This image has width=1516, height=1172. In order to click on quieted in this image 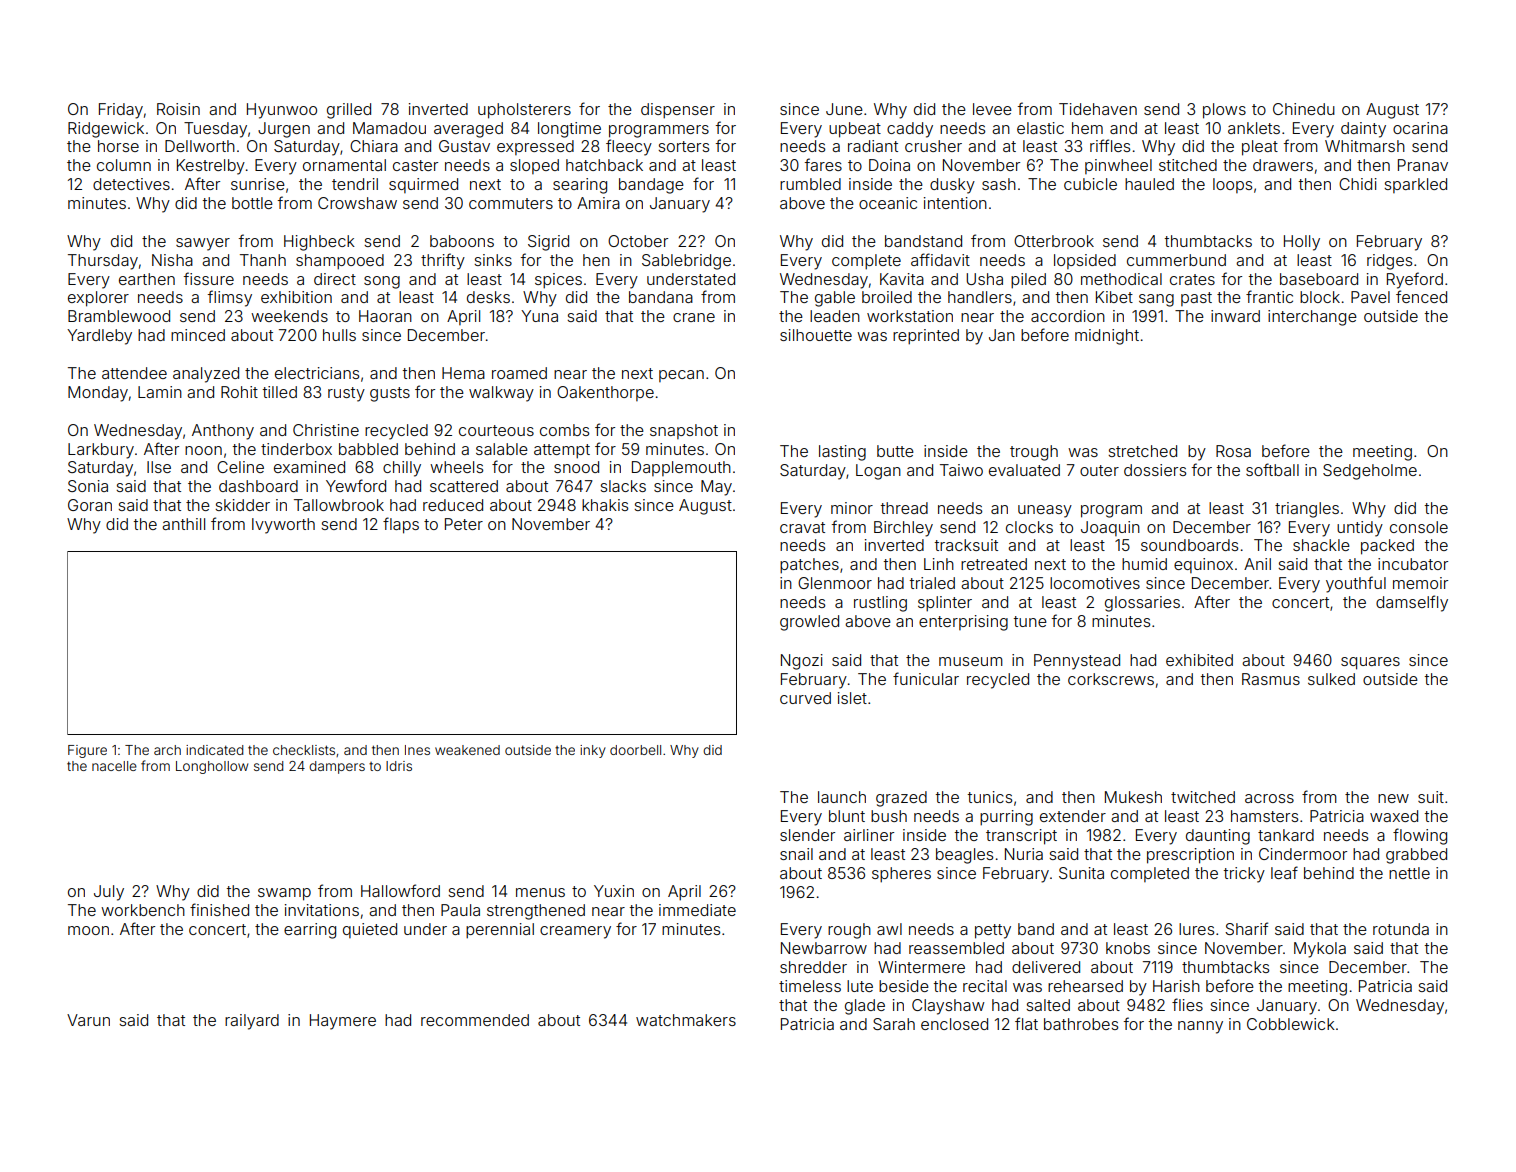, I will do `click(370, 930)`.
